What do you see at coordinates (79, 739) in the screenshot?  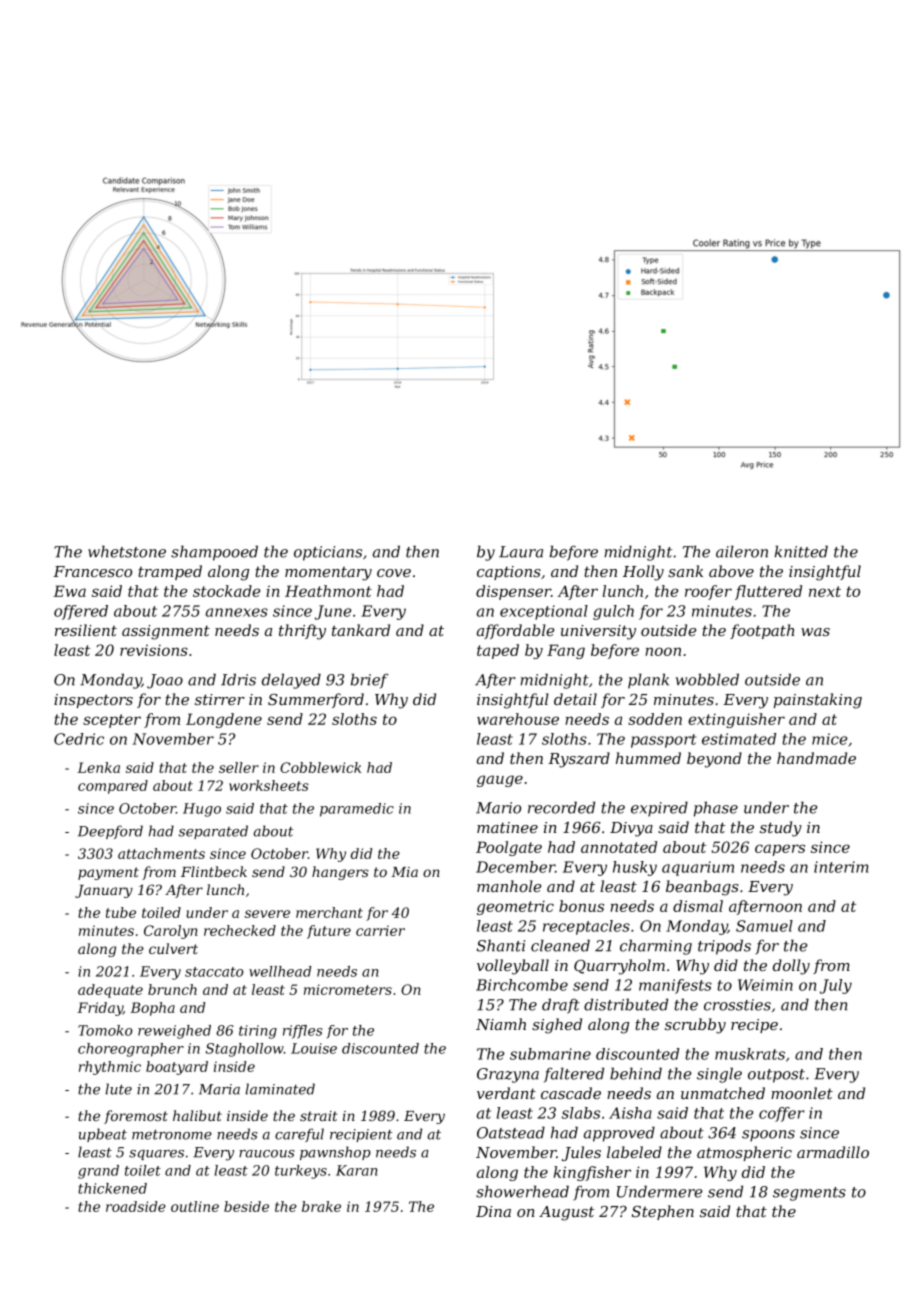 I see `Cedric` at bounding box center [79, 739].
